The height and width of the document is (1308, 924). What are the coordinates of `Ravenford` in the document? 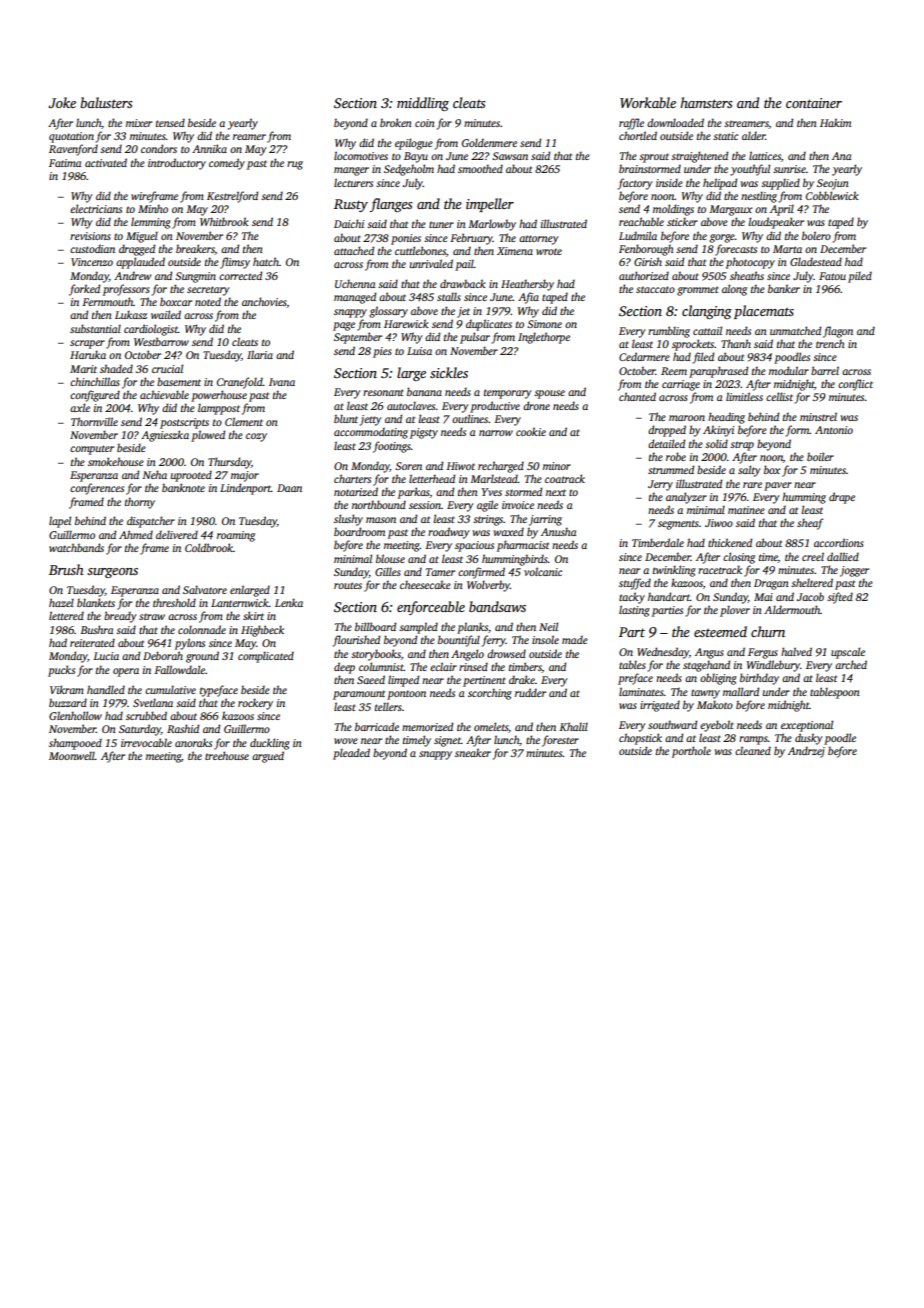 It's located at (73, 150).
